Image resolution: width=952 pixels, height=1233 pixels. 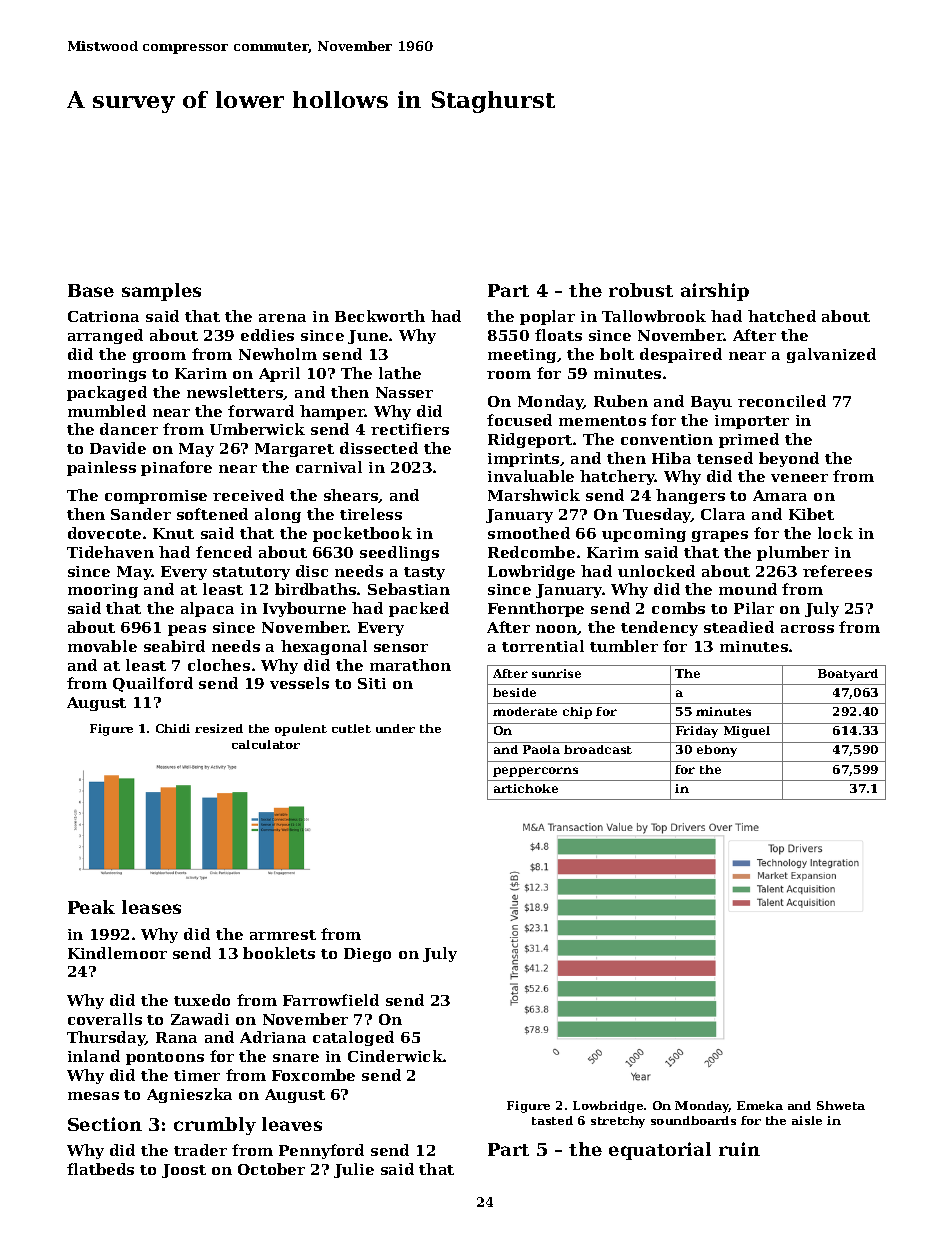 What do you see at coordinates (552, 1120) in the screenshot?
I see `tasted` at bounding box center [552, 1120].
